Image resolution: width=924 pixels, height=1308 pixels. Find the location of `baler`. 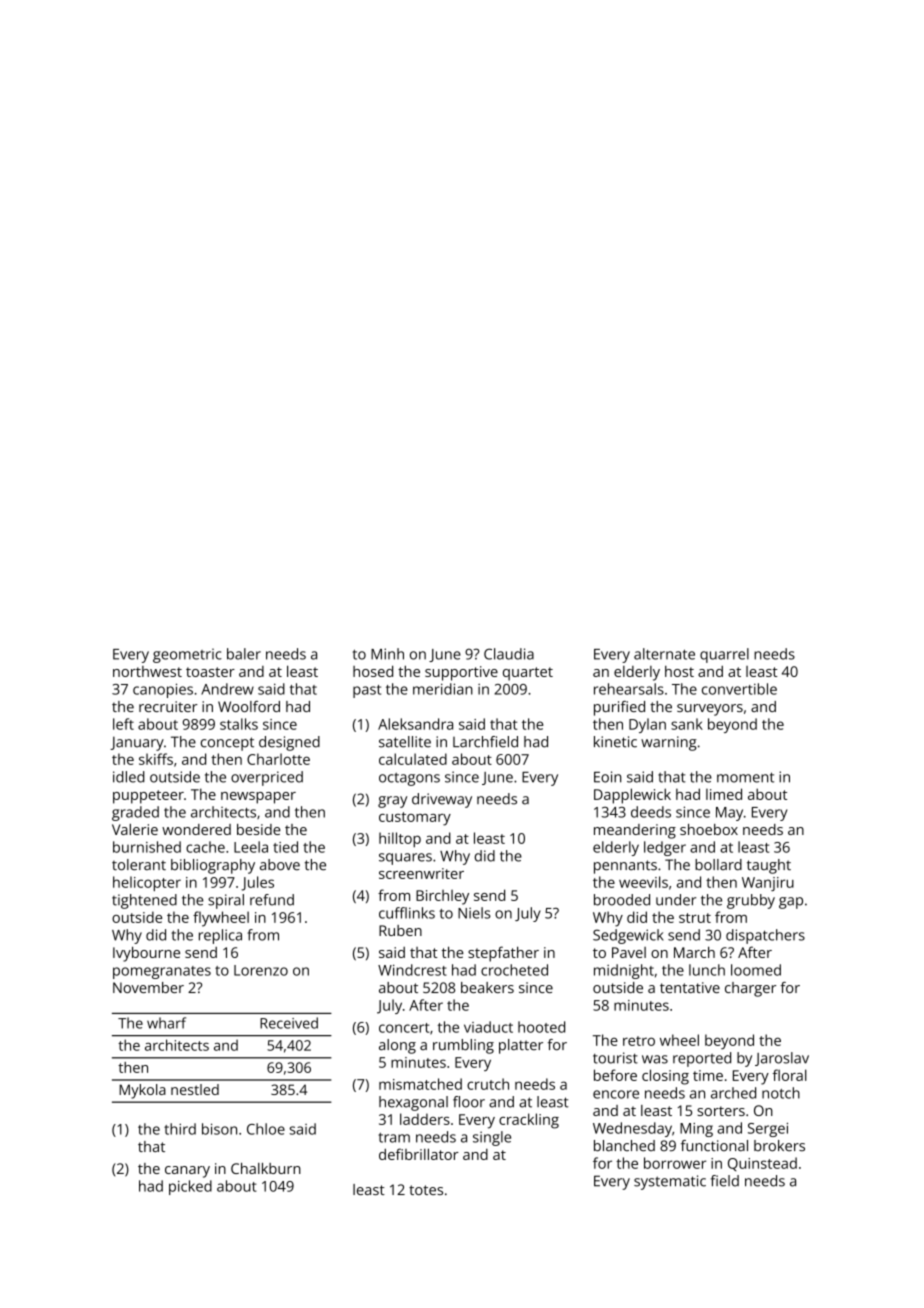

baler is located at coordinates (244, 654).
